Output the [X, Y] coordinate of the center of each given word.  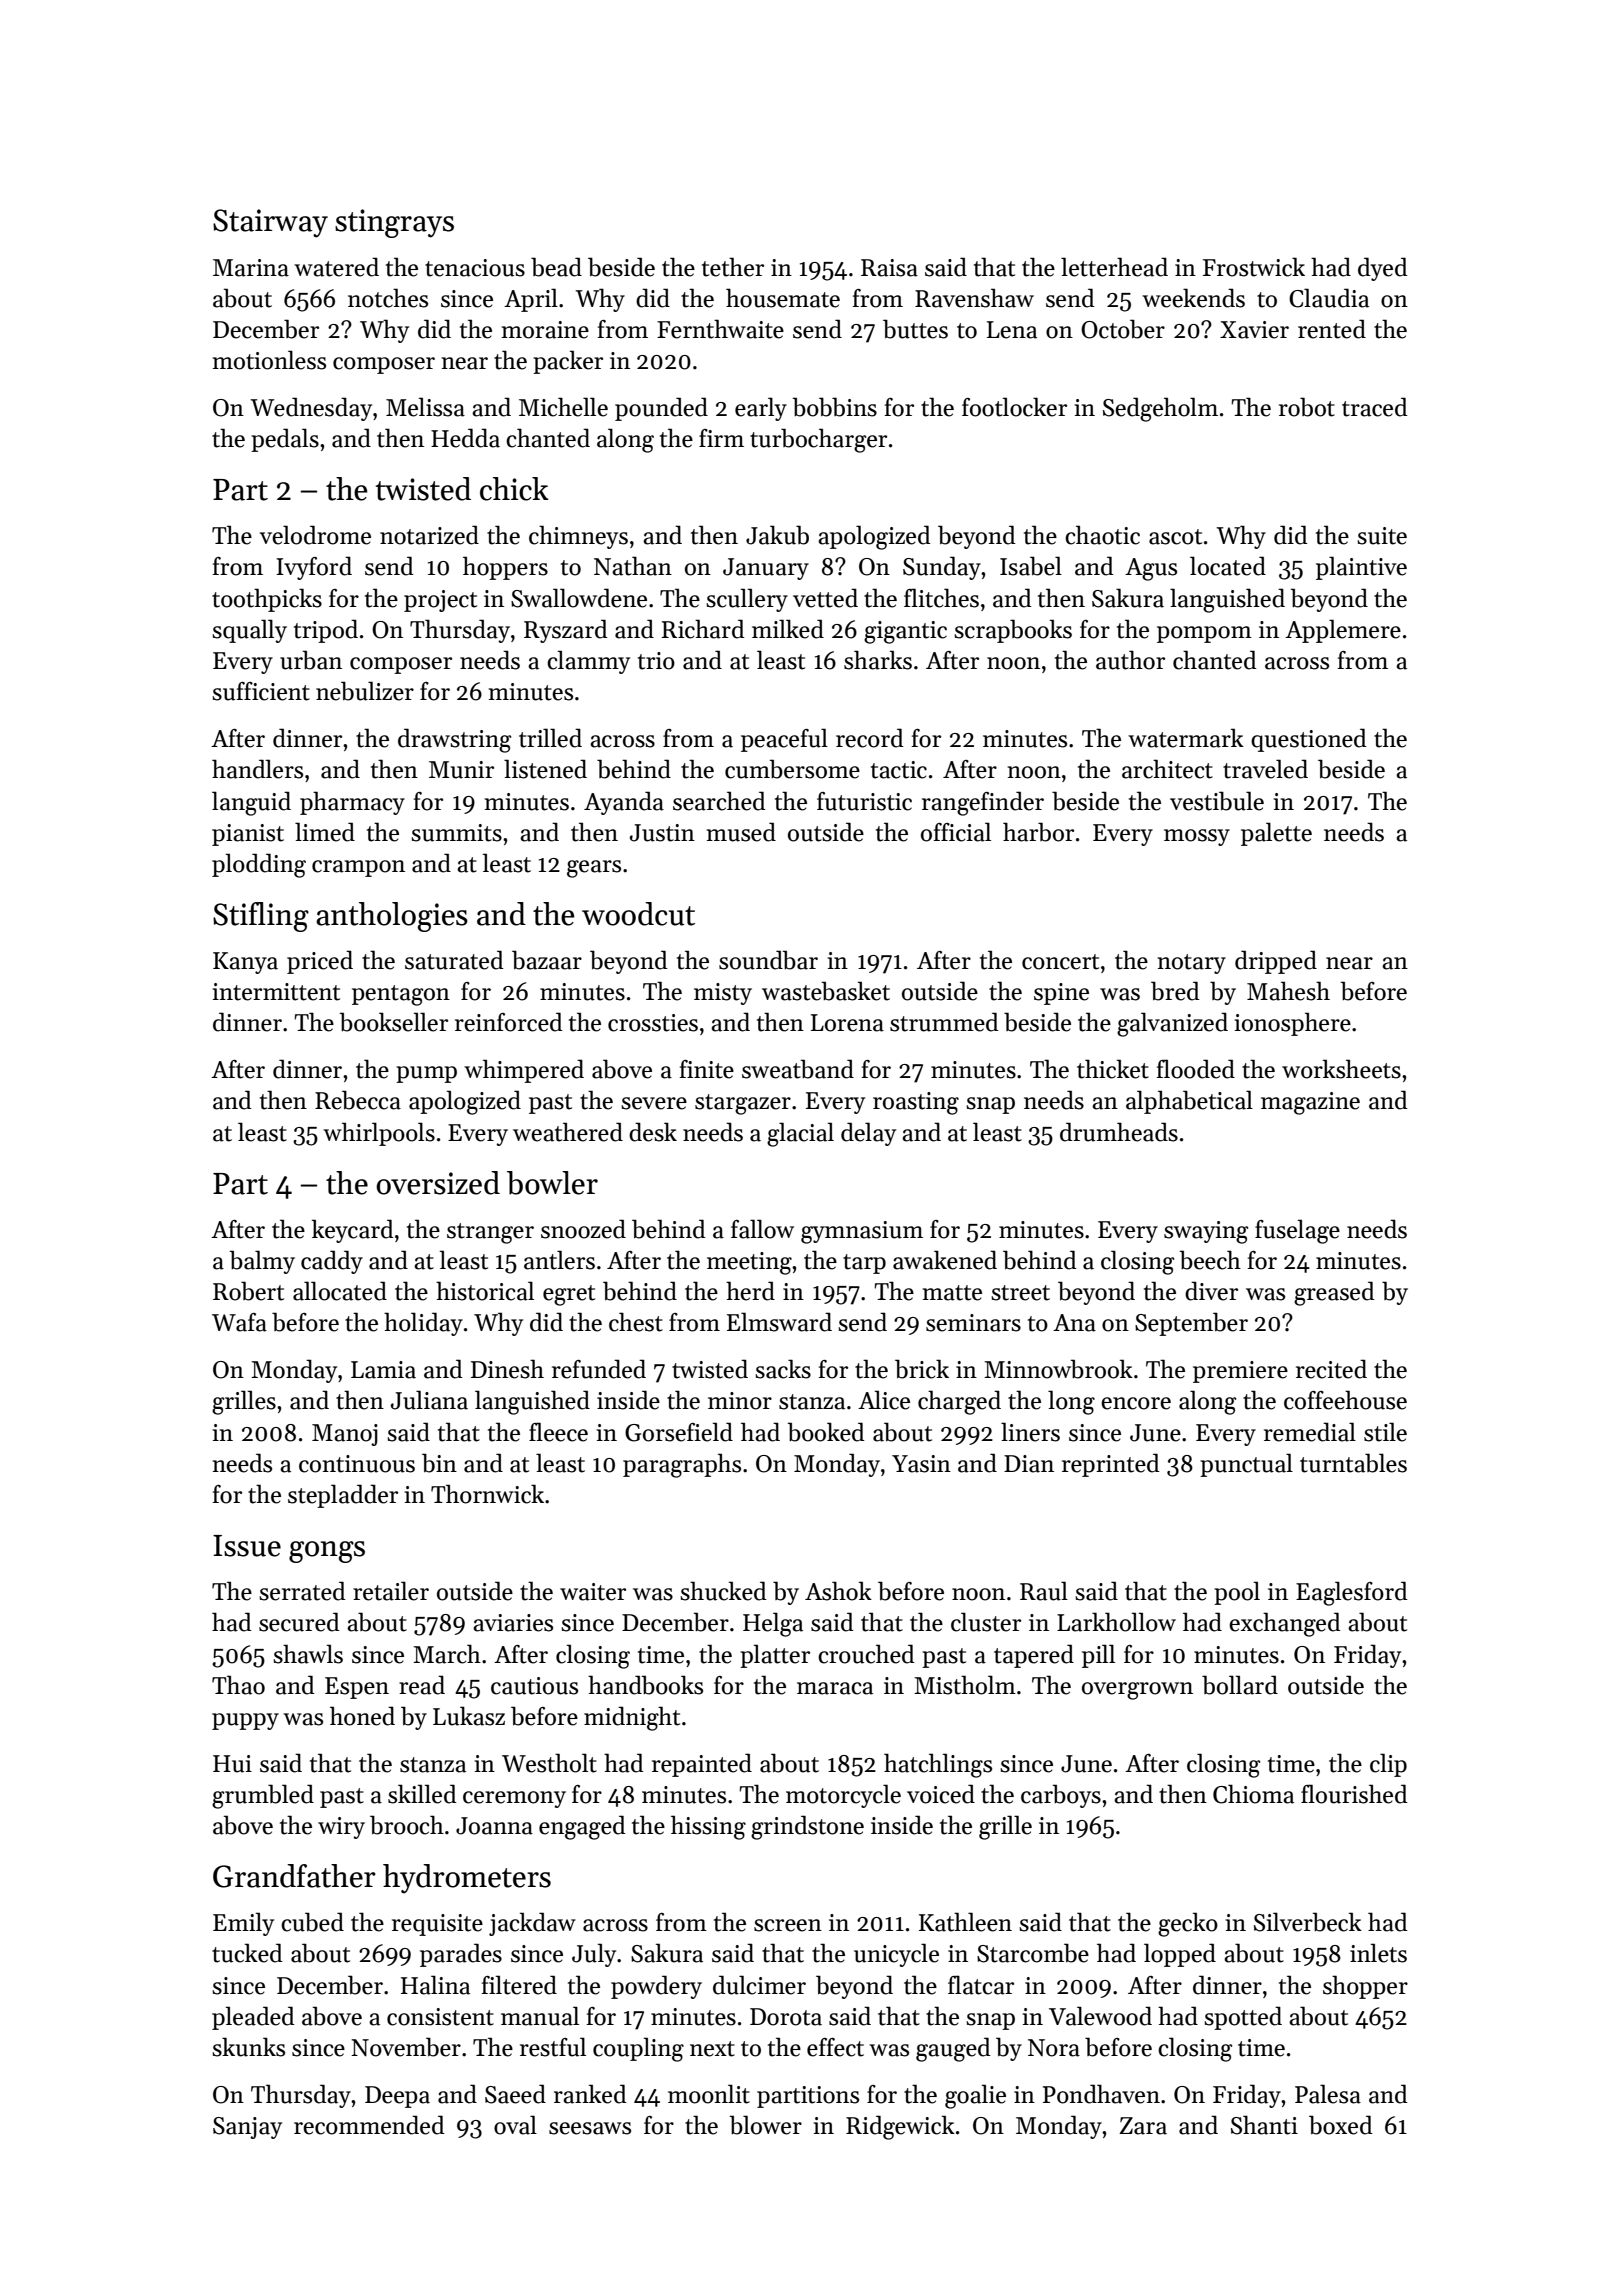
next [712, 2049]
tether [733, 267]
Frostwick [1254, 267]
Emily [243, 1924]
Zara [1143, 2126]
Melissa [425, 407]
